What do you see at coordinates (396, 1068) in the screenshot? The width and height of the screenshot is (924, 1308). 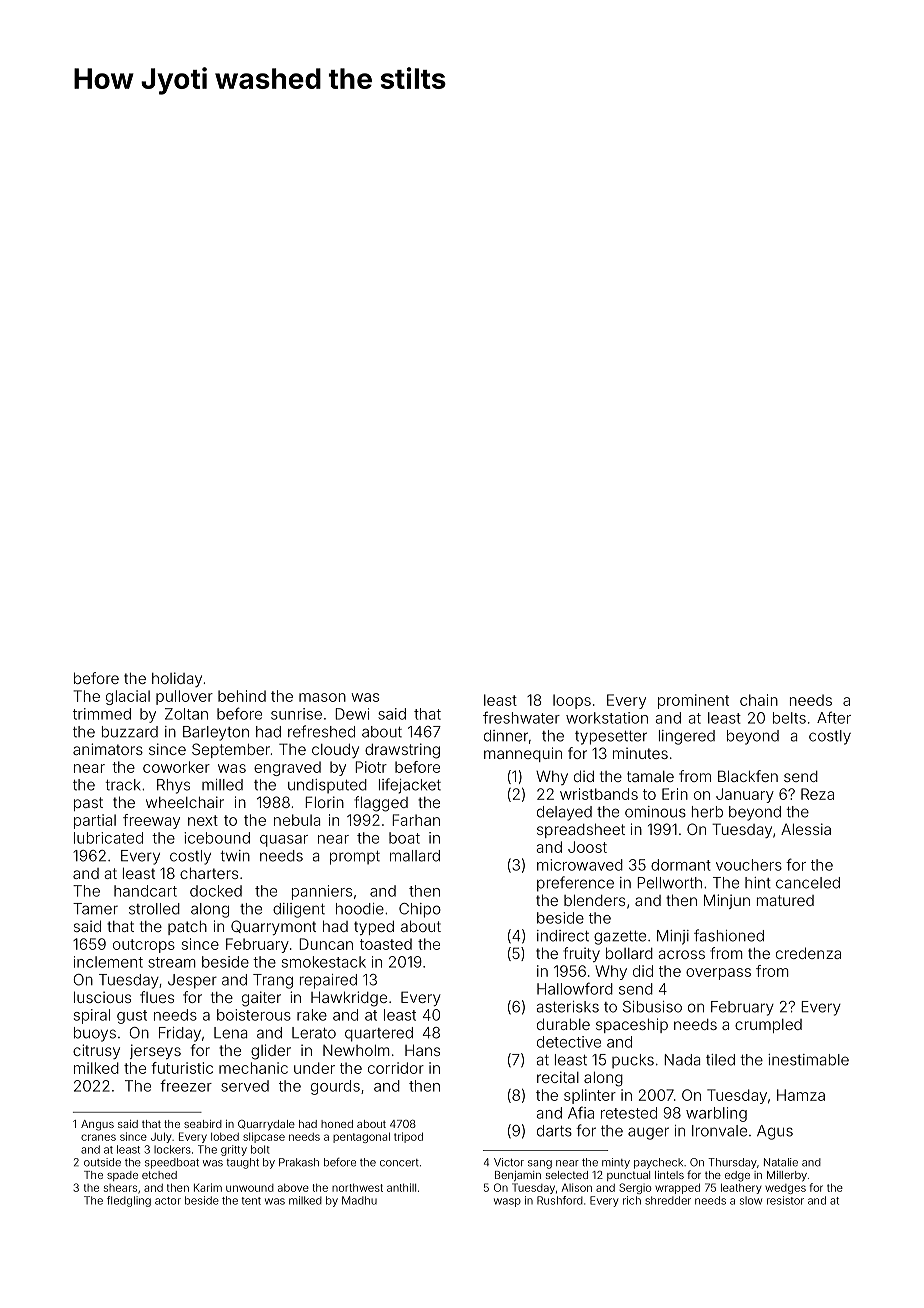 I see `corridor` at bounding box center [396, 1068].
